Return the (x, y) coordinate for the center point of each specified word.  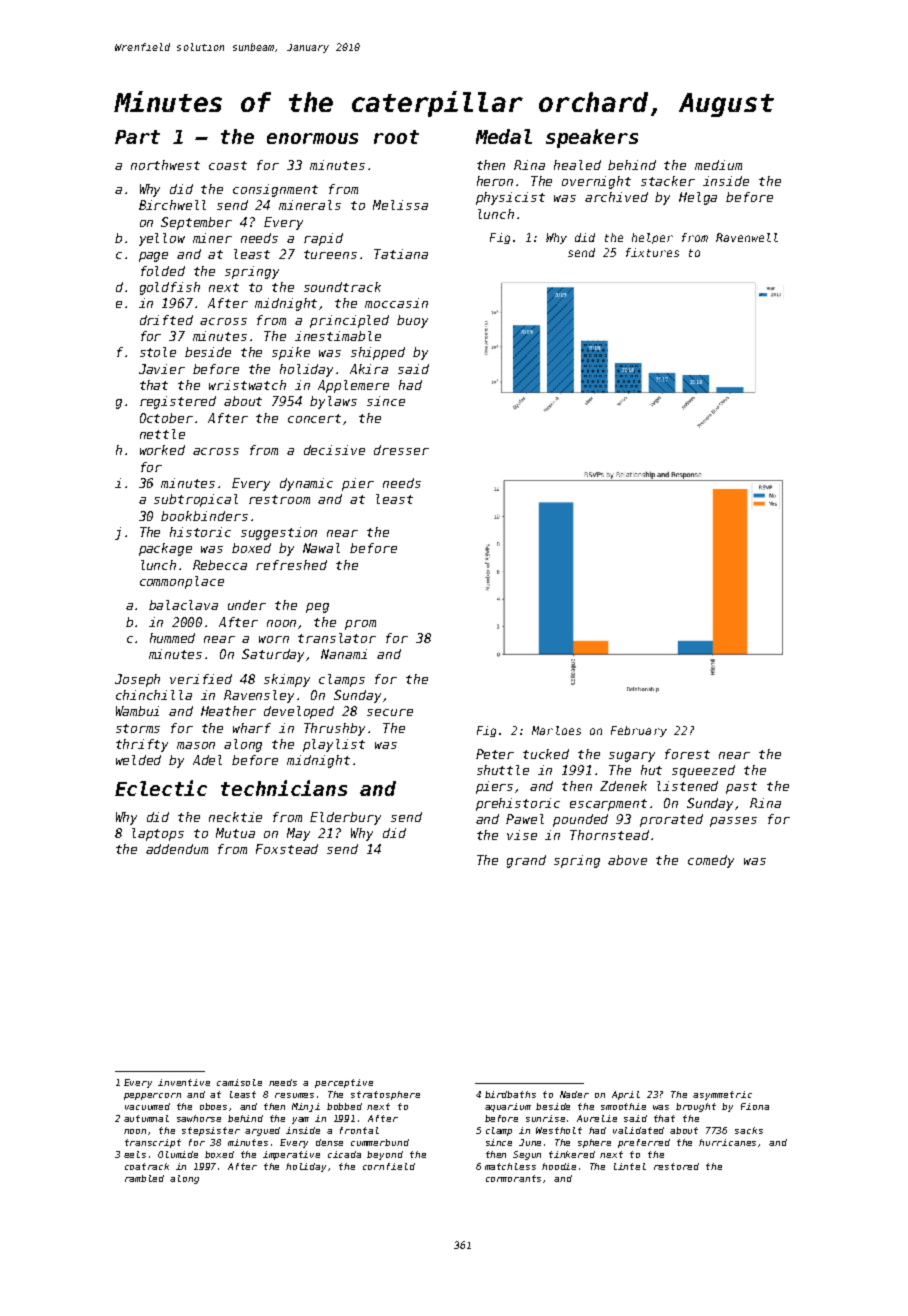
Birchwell (172, 205)
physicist (510, 198)
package (165, 549)
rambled (144, 1178)
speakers (592, 138)
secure (390, 712)
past (741, 788)
